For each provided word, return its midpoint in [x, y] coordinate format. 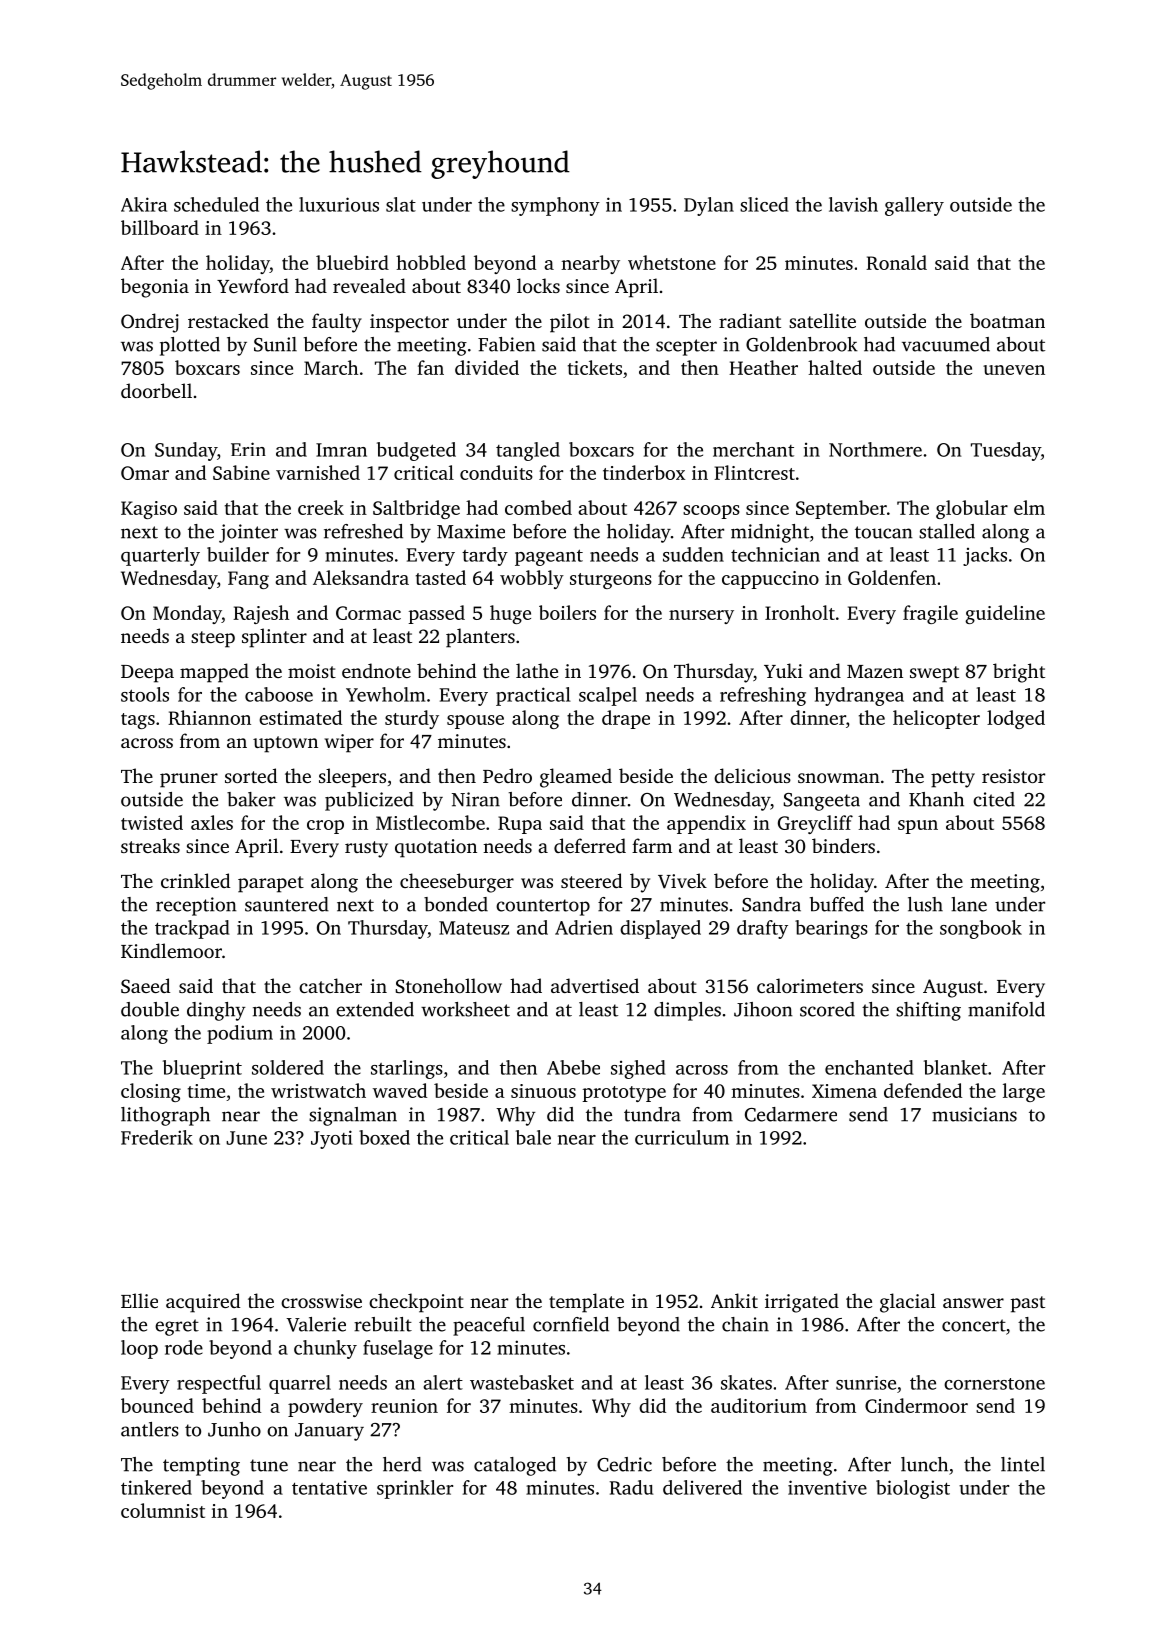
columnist [163, 1510]
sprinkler [415, 1489]
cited [994, 799]
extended [375, 1009]
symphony [555, 206]
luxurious [339, 204]
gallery [914, 206]
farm [652, 845]
